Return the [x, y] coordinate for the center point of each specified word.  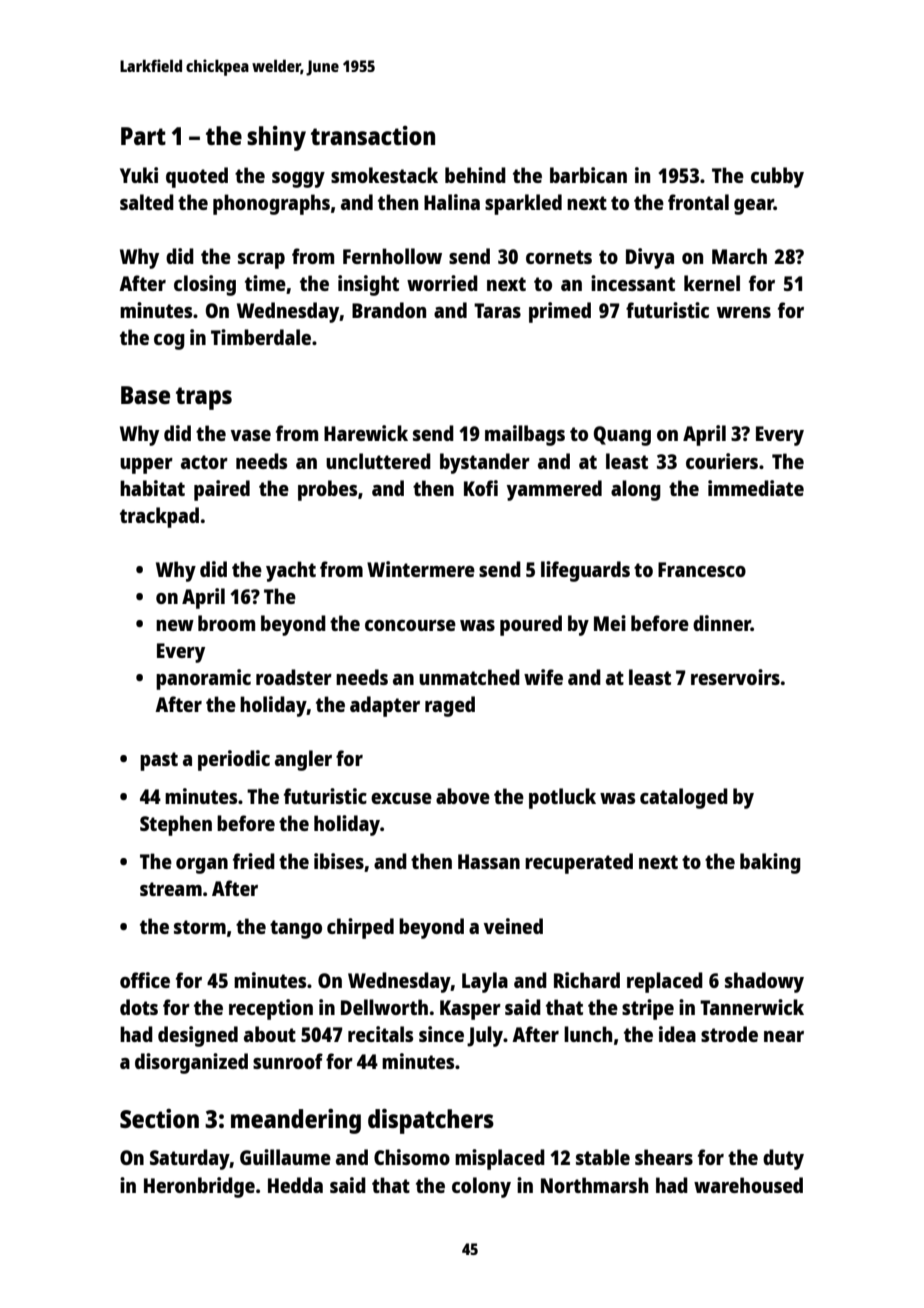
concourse [410, 625]
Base [145, 395]
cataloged [684, 798]
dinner [722, 623]
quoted [197, 177]
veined [513, 926]
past [159, 761]
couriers [722, 461]
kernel [712, 283]
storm [200, 927]
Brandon [389, 310]
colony [481, 1187]
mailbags [525, 435]
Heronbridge [199, 1187]
